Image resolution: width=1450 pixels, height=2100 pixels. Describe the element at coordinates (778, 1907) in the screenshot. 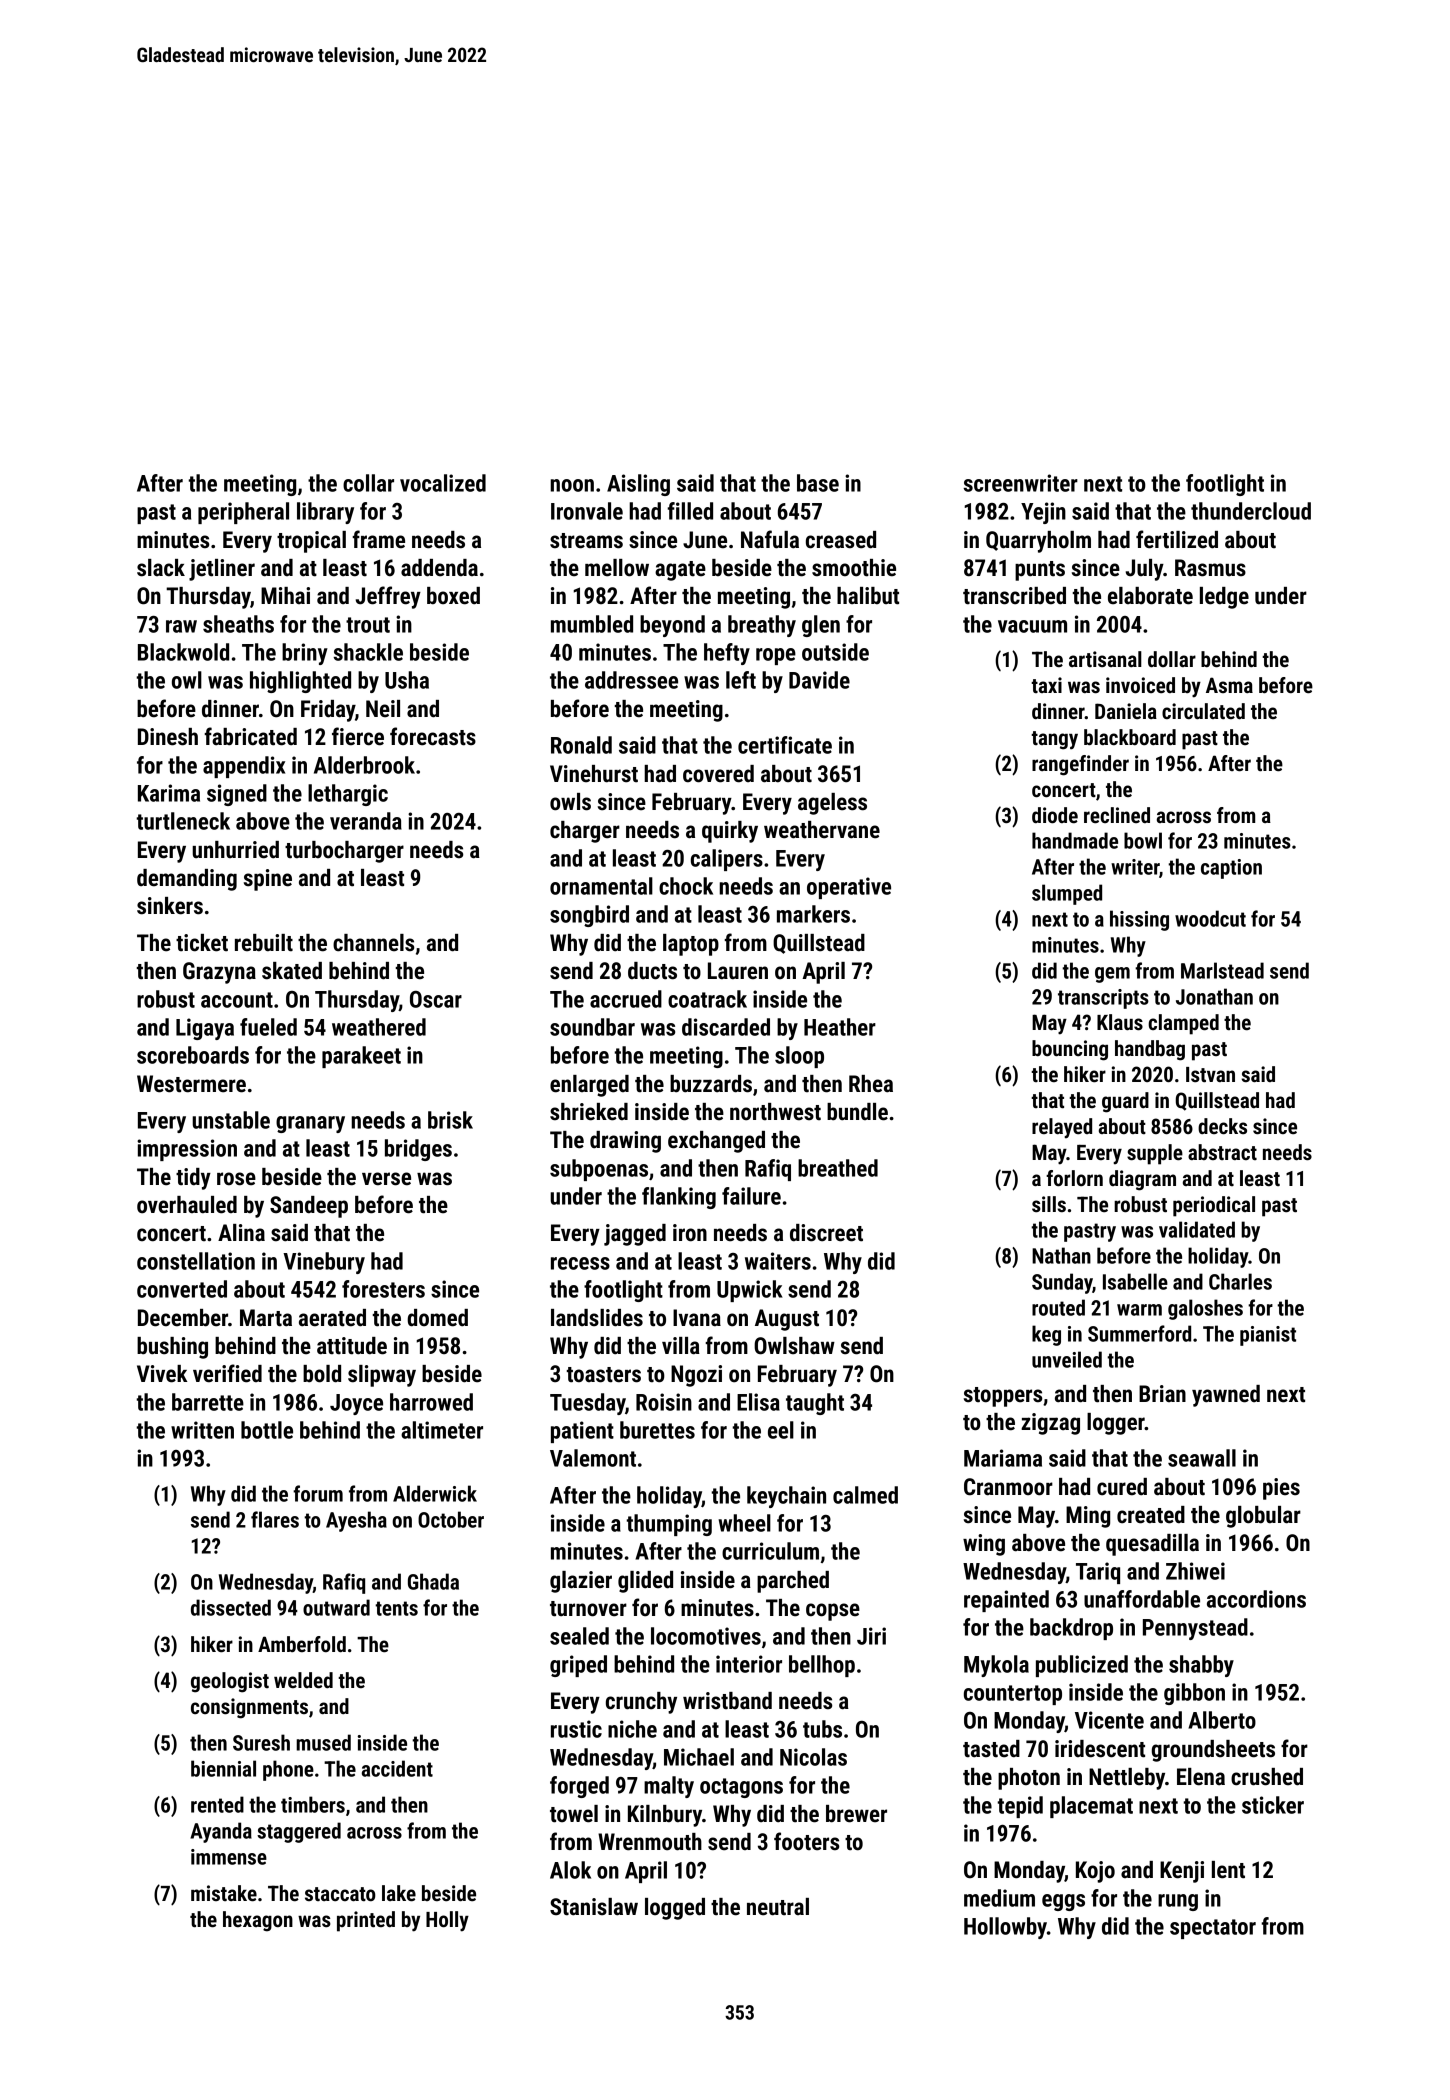

I see `neutral` at that location.
